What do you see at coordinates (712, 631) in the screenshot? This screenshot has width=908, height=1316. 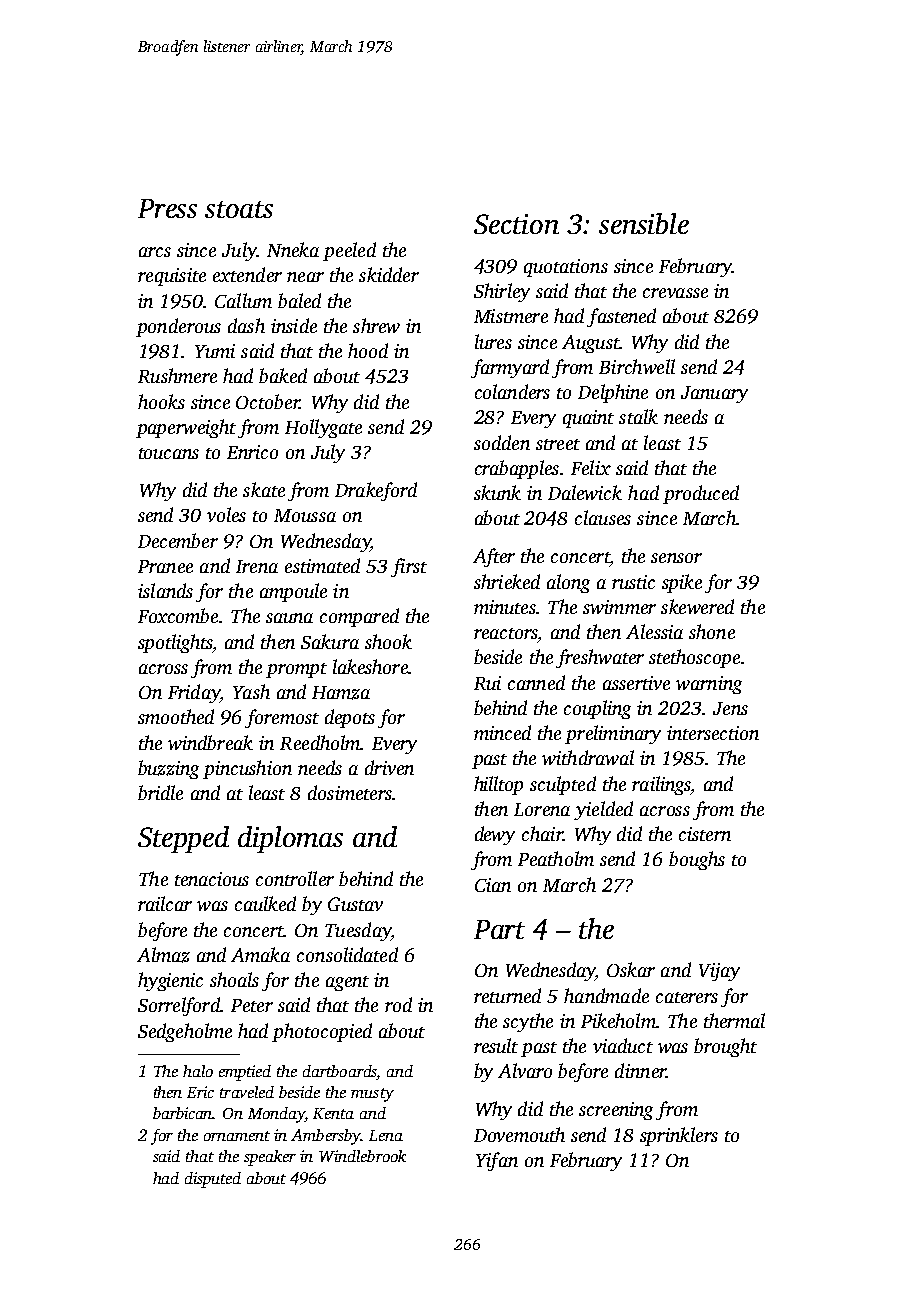 I see `shone` at bounding box center [712, 631].
